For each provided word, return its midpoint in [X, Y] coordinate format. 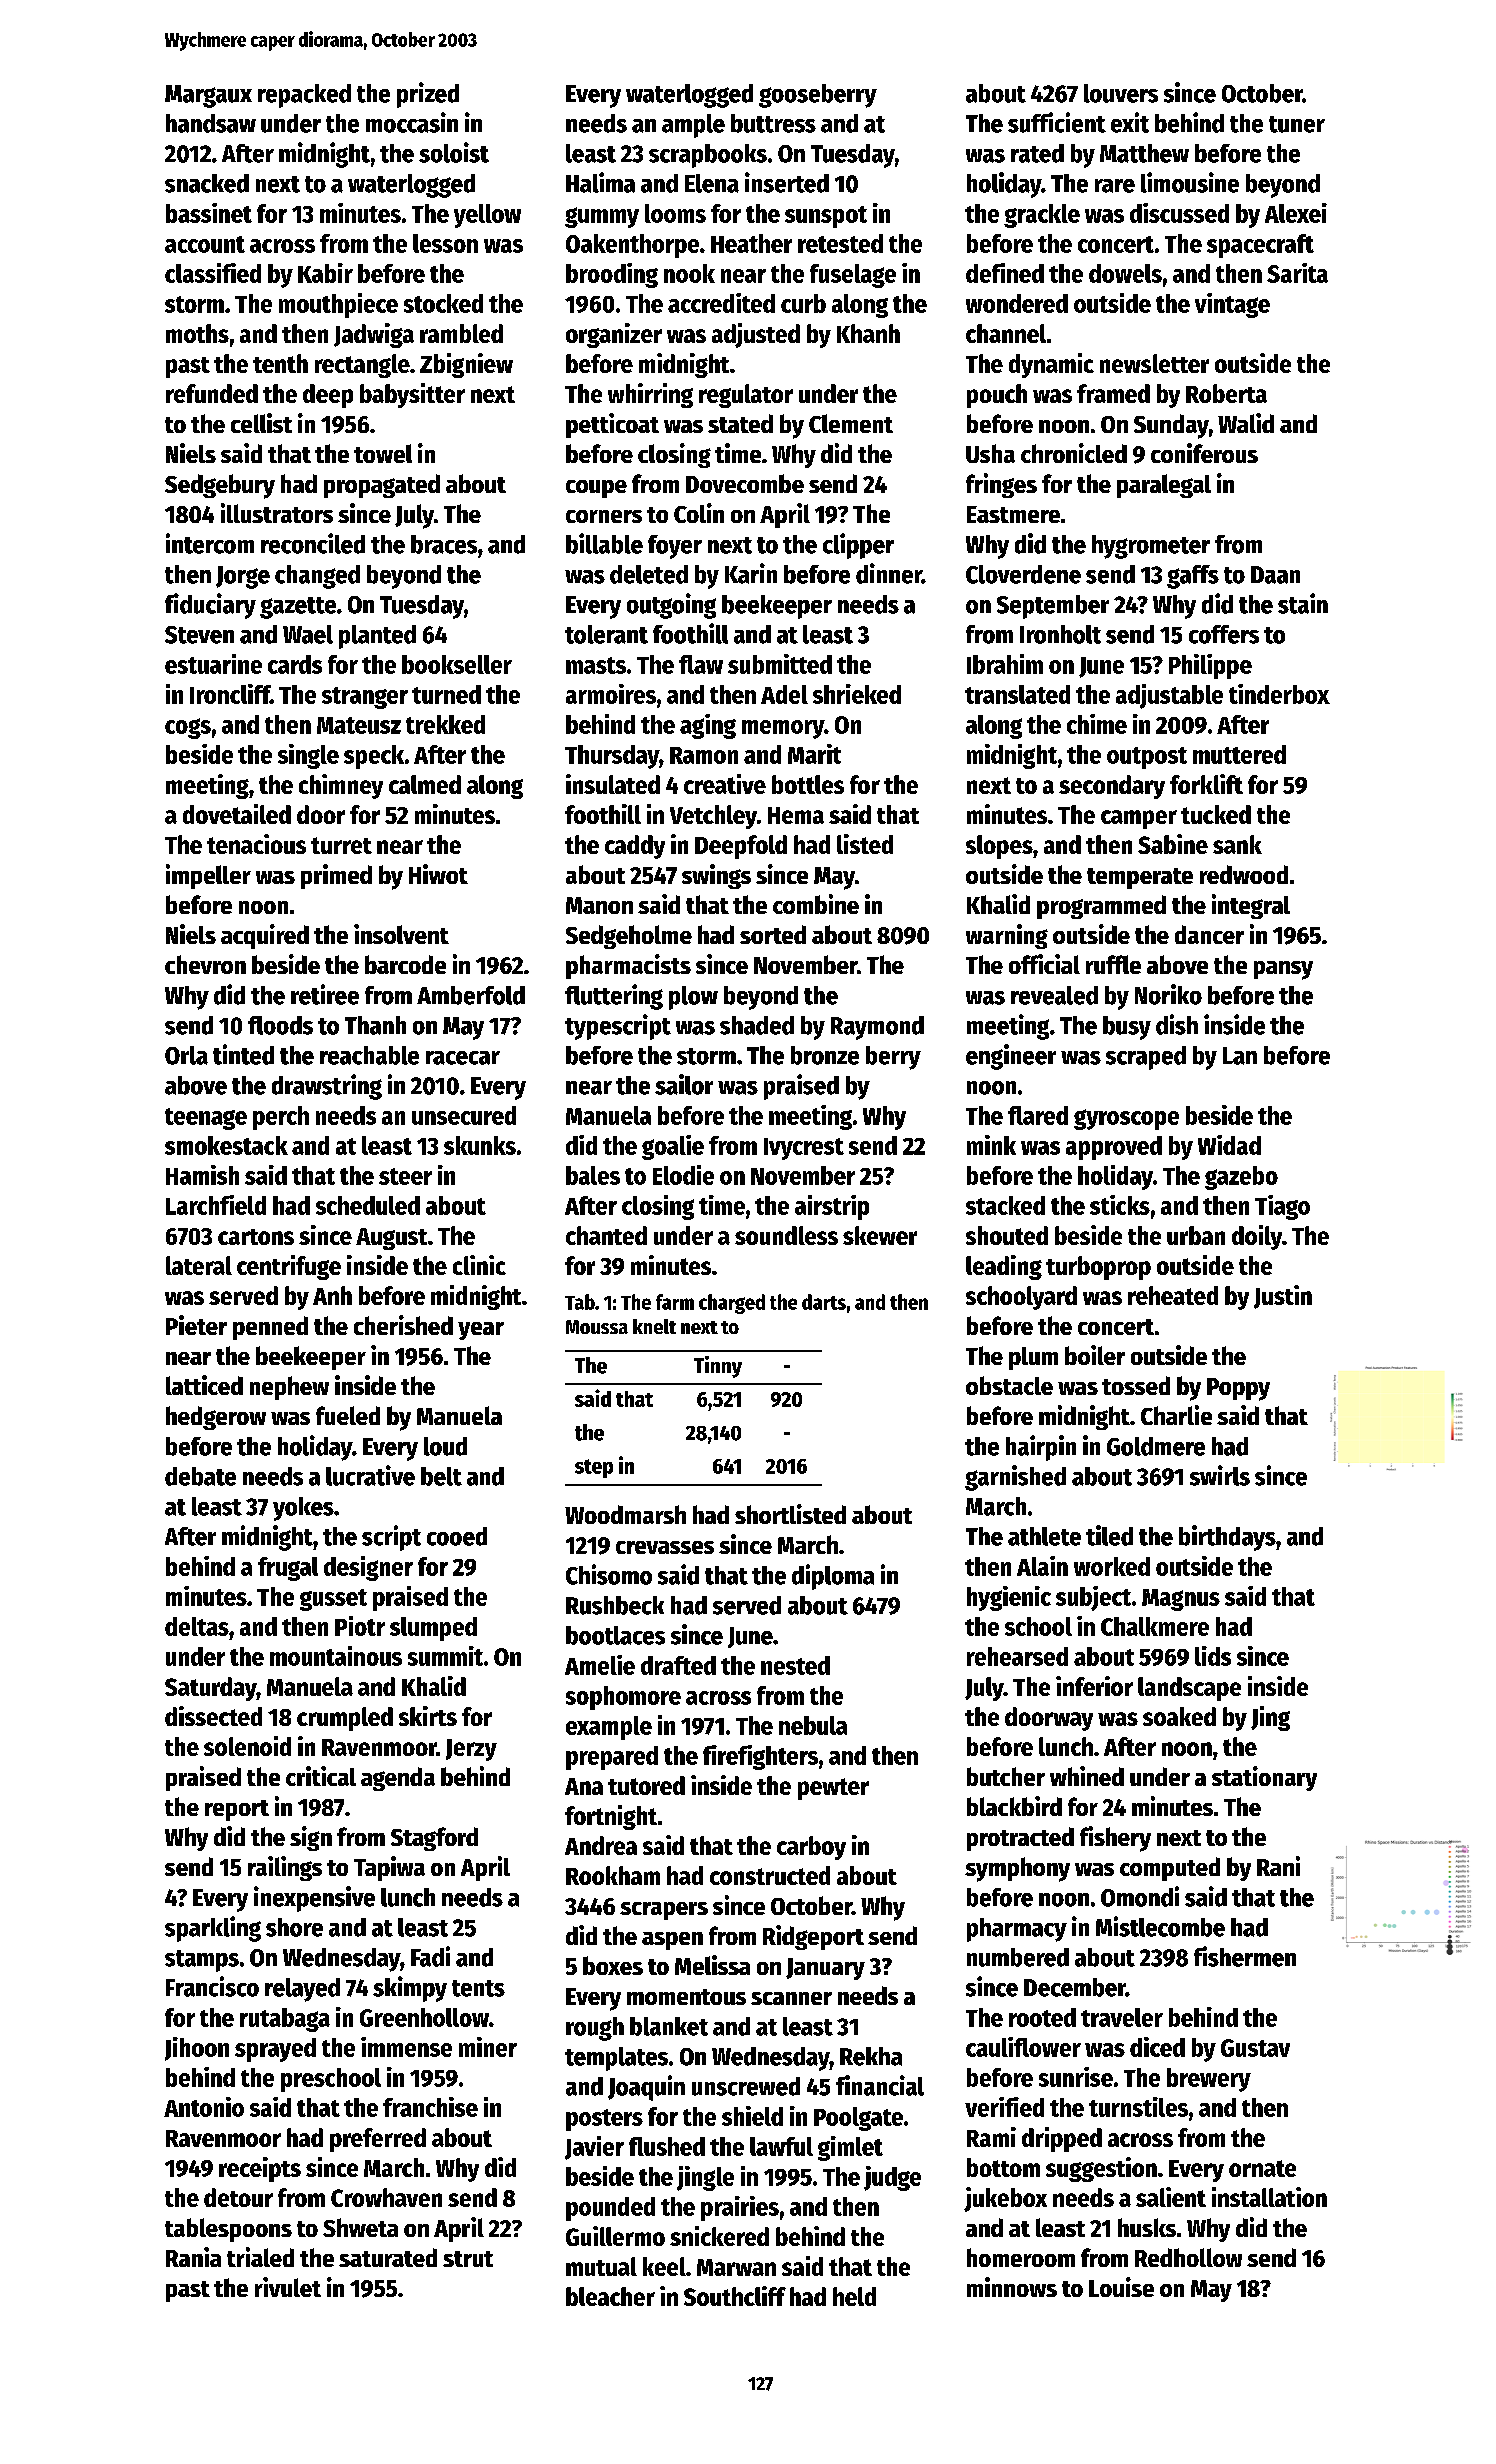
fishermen [1245, 1956]
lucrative [370, 1475]
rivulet [288, 2287]
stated [740, 423]
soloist [454, 152]
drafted [678, 1665]
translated [1017, 694]
